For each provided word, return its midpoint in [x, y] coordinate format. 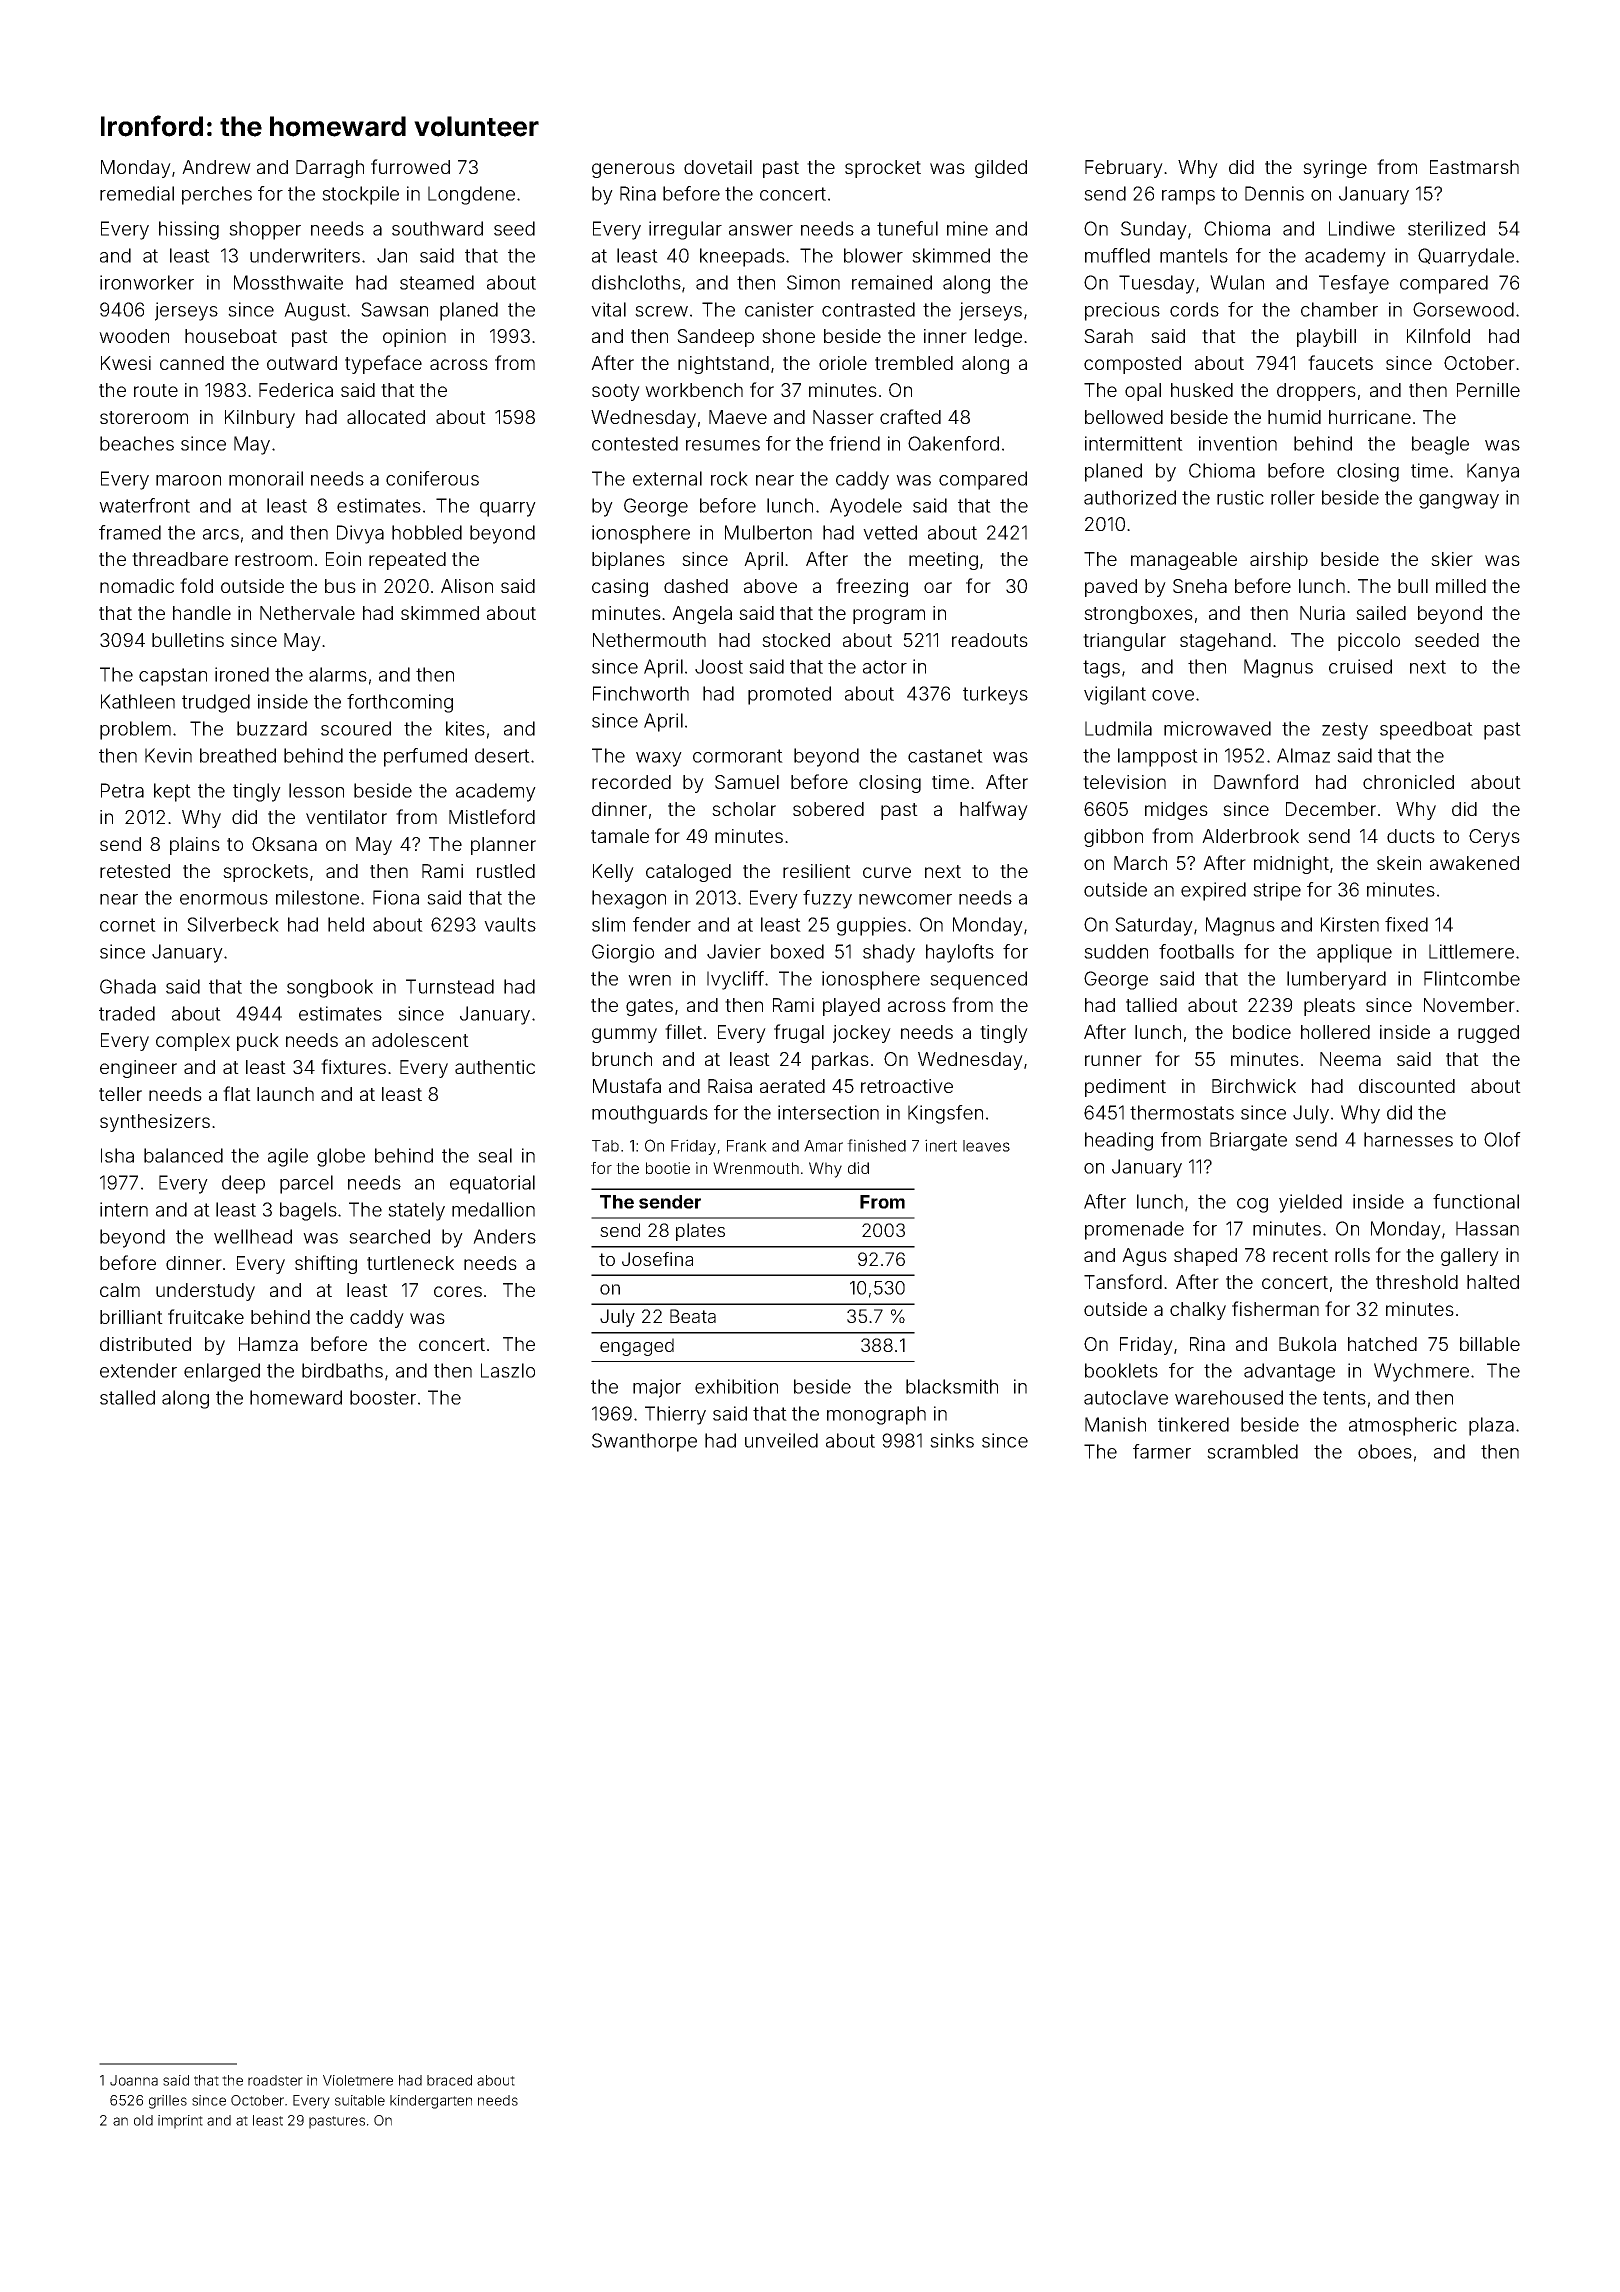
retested [135, 871]
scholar [744, 809]
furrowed [410, 166]
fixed [1406, 924]
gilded [1001, 169]
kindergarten [431, 2102]
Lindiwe [1362, 228]
